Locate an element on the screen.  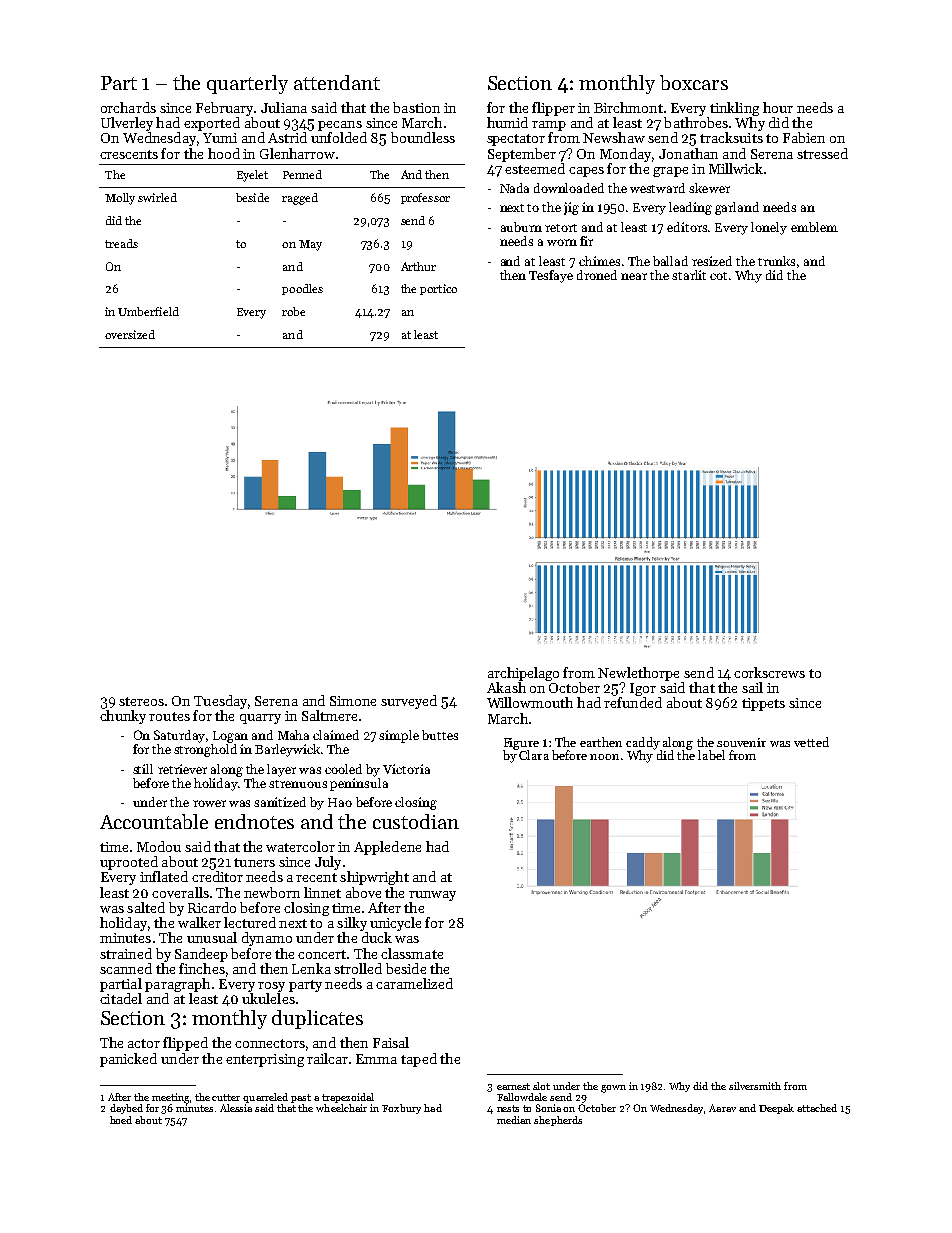
poodles is located at coordinates (302, 289).
